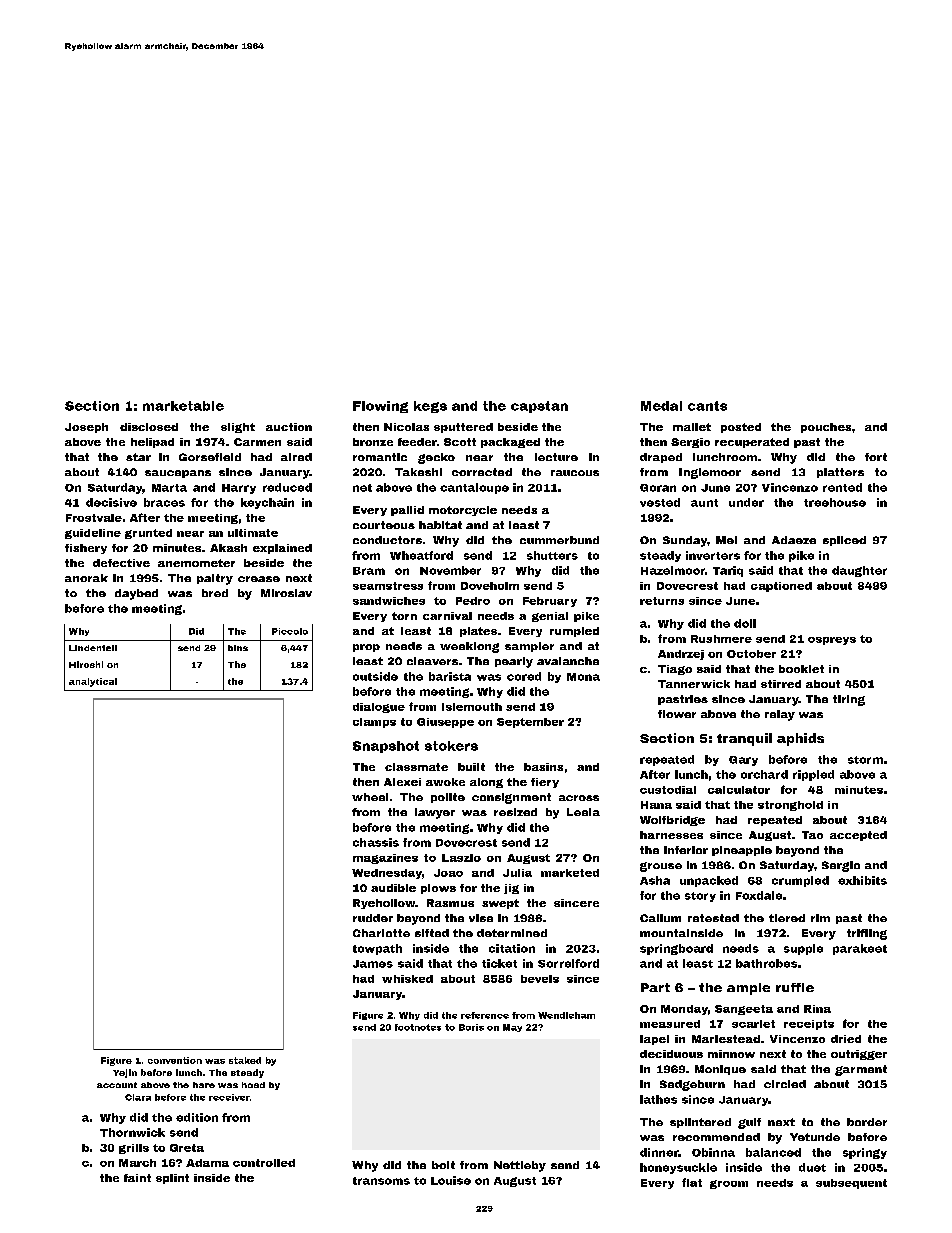  Describe the element at coordinates (800, 739) in the screenshot. I see `aphids` at that location.
